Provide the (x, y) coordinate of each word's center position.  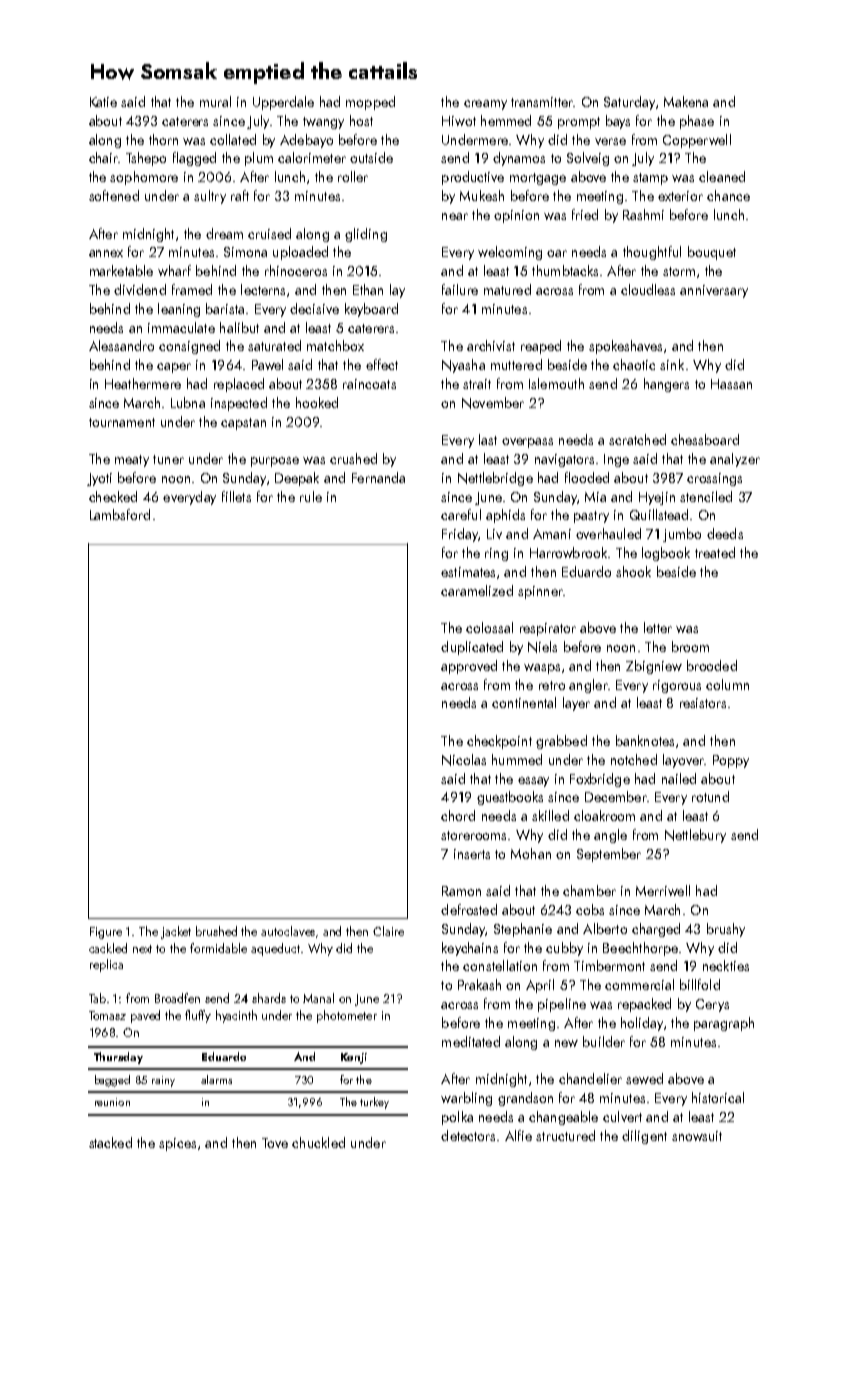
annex (106, 253)
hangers (666, 385)
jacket (176, 932)
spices (177, 1144)
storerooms (473, 835)
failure (460, 289)
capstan (243, 424)
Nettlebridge (495, 479)
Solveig (588, 159)
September (609, 855)
